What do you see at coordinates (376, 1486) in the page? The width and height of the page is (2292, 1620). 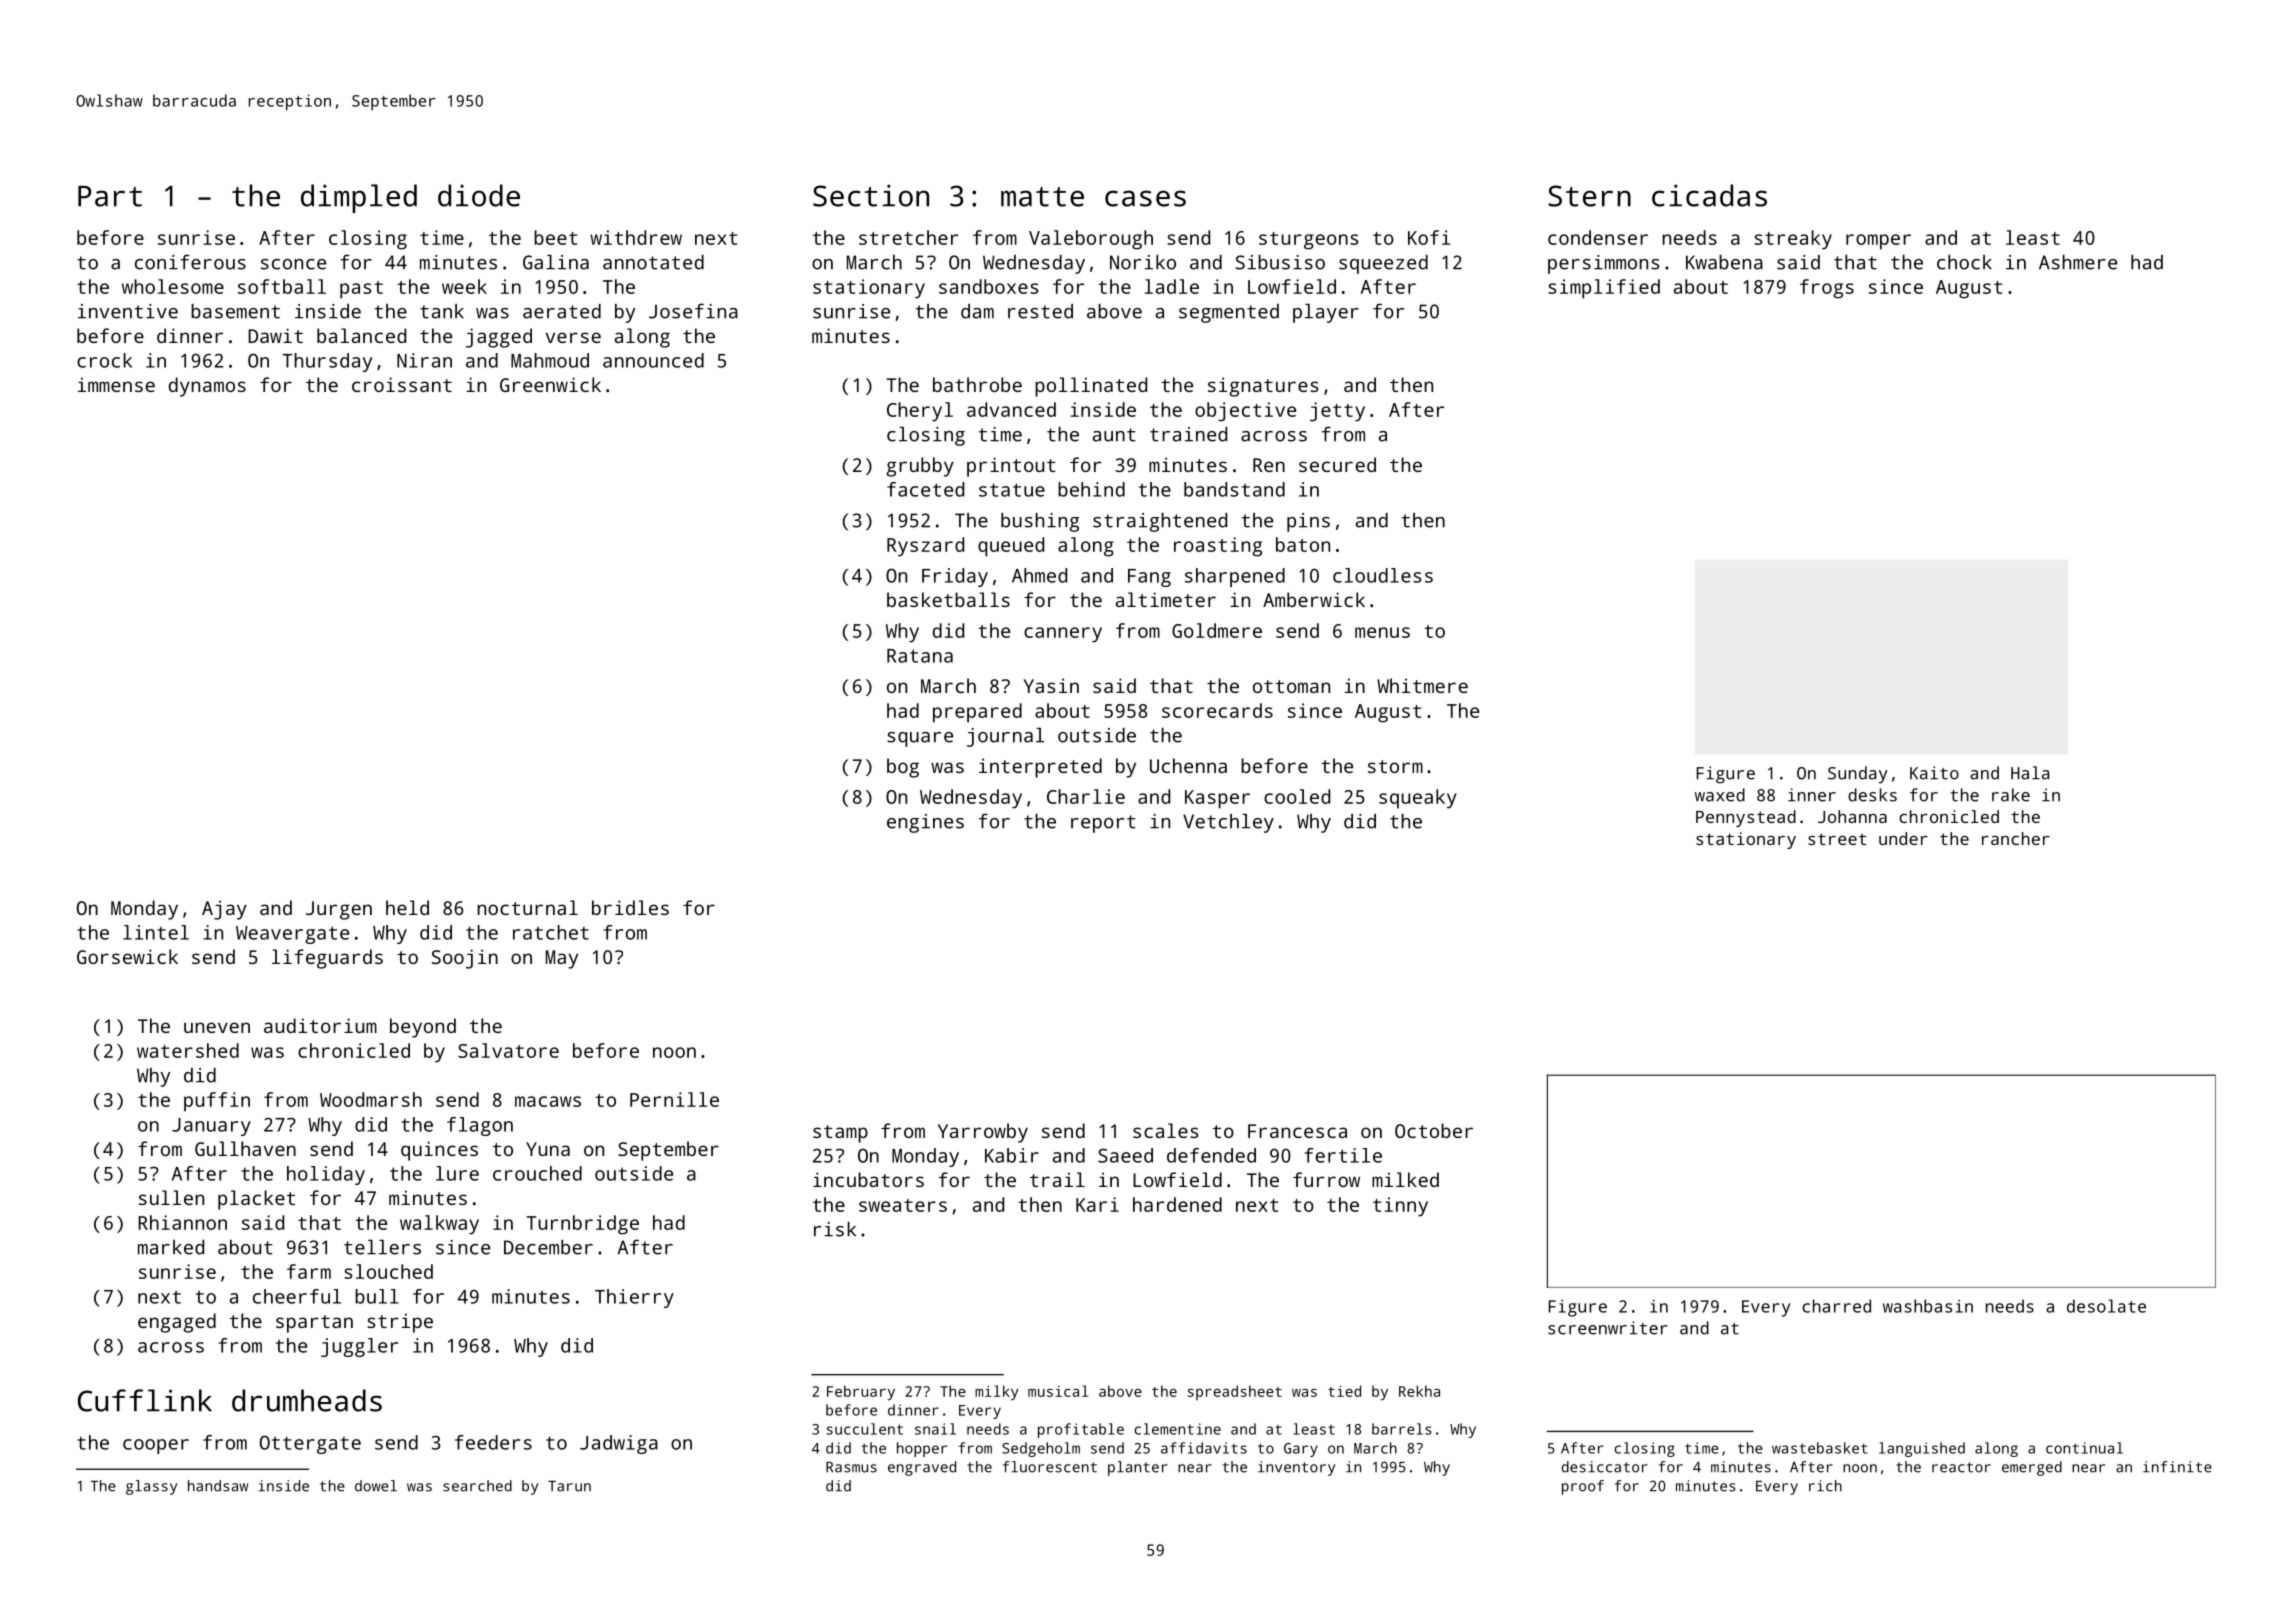 I see `dowel` at bounding box center [376, 1486].
